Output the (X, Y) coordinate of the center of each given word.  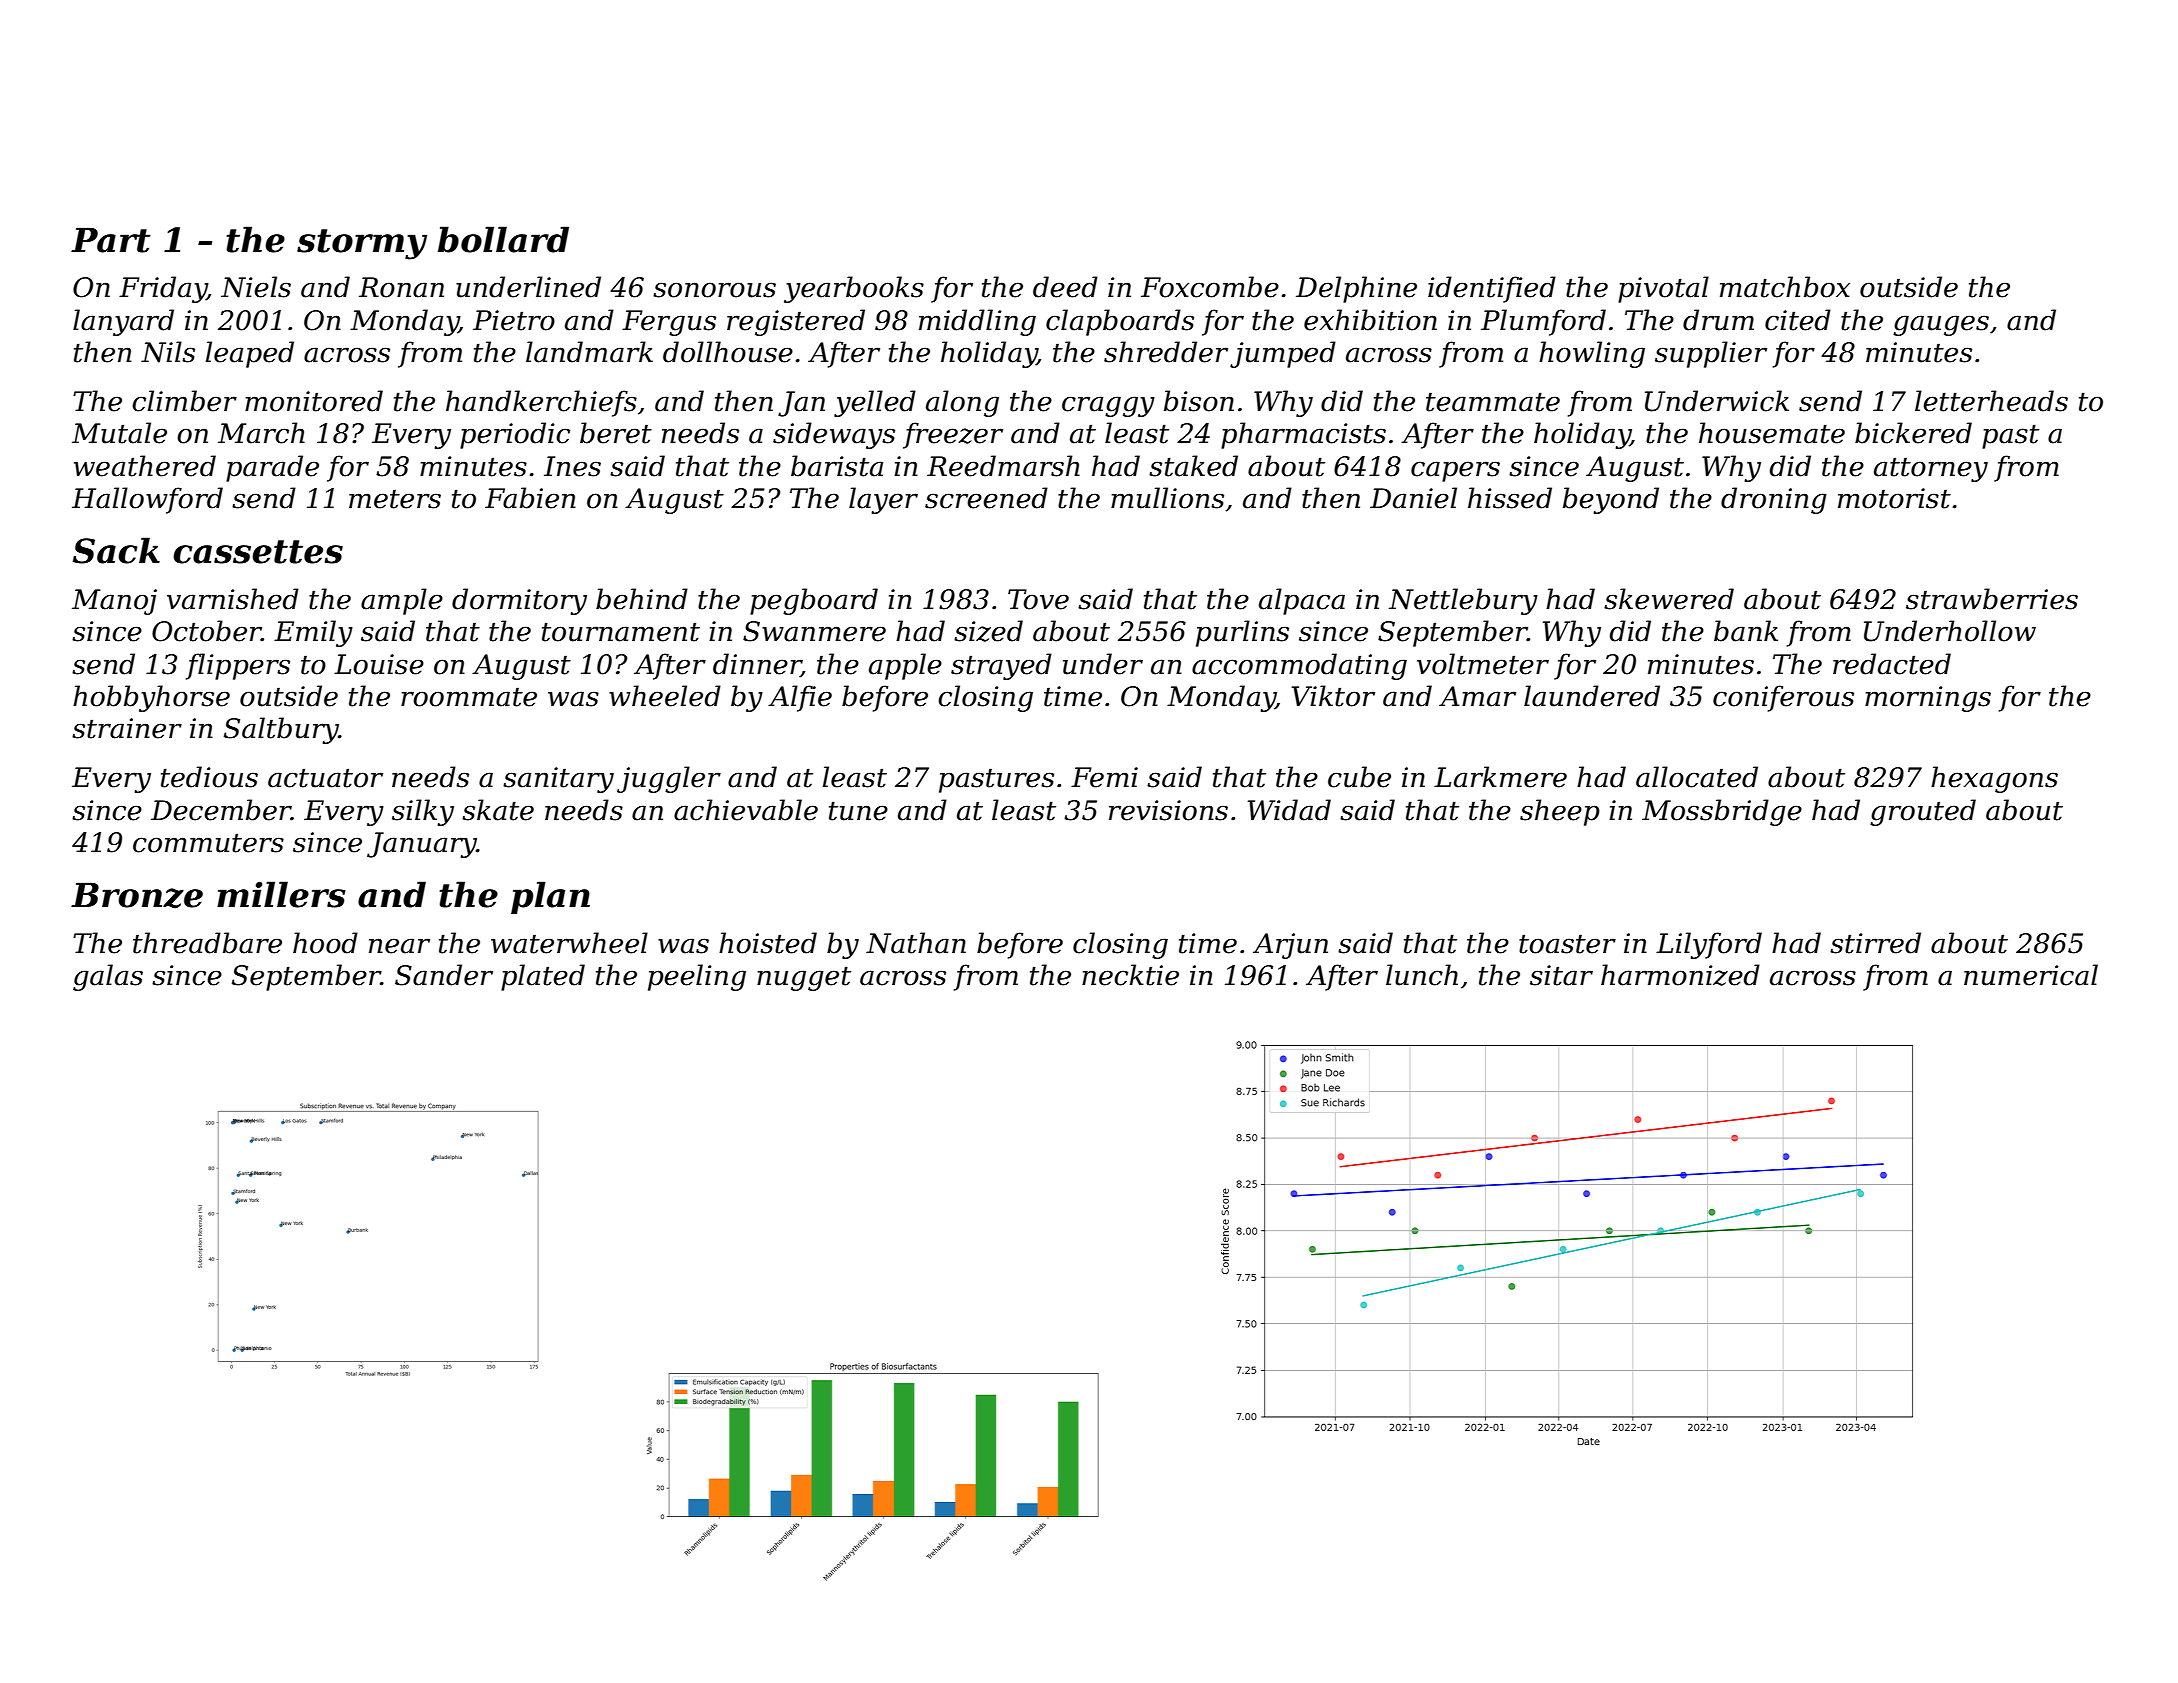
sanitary (558, 780)
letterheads (1991, 401)
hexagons (1994, 779)
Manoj (114, 602)
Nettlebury (1463, 601)
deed (1065, 287)
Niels (256, 287)
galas (108, 977)
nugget (804, 978)
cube (1359, 777)
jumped (1283, 354)
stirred (1875, 943)
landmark (589, 352)
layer (883, 500)
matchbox (1785, 287)
